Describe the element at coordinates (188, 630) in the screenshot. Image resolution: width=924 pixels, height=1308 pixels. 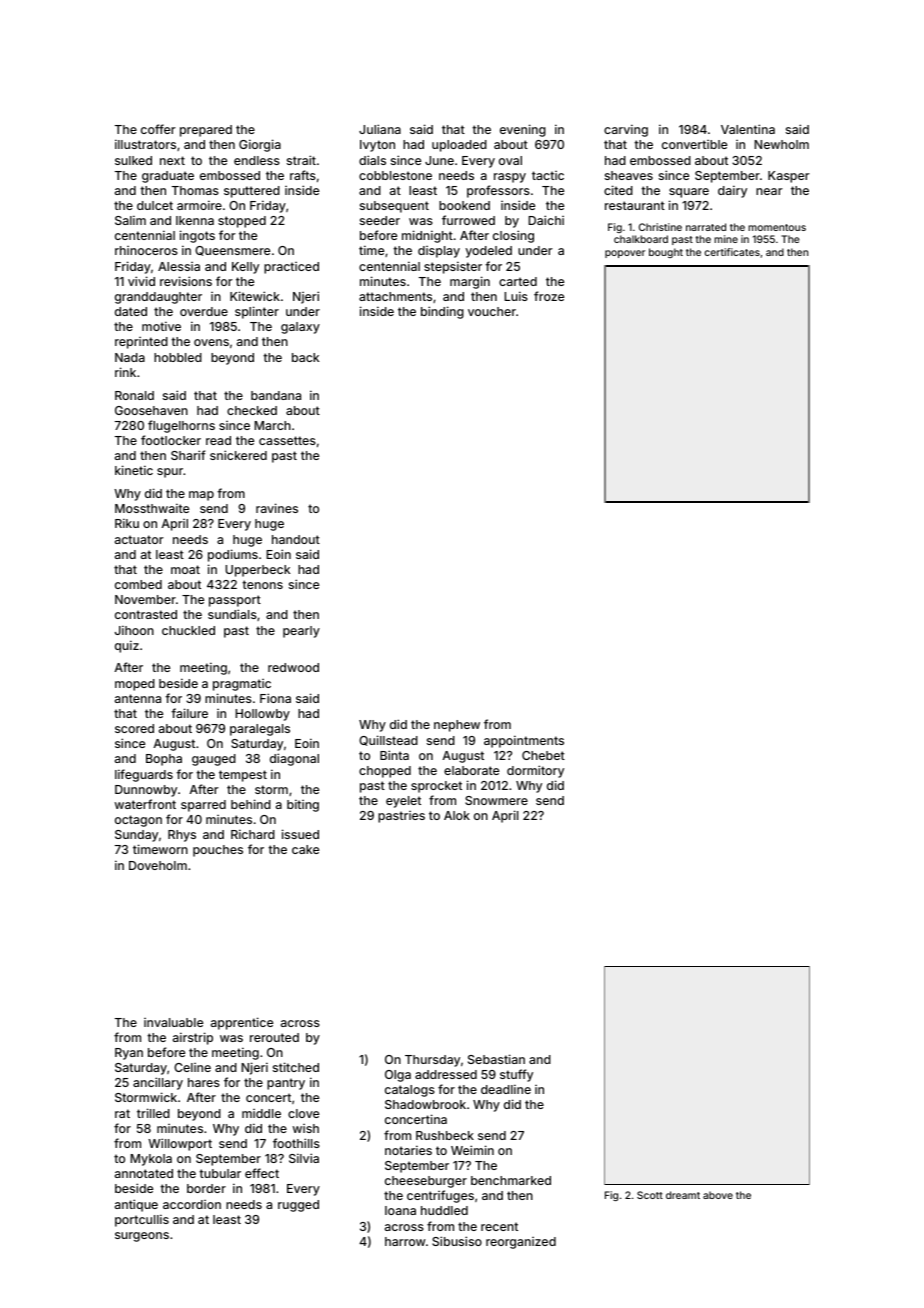
I see `chuckled` at that location.
